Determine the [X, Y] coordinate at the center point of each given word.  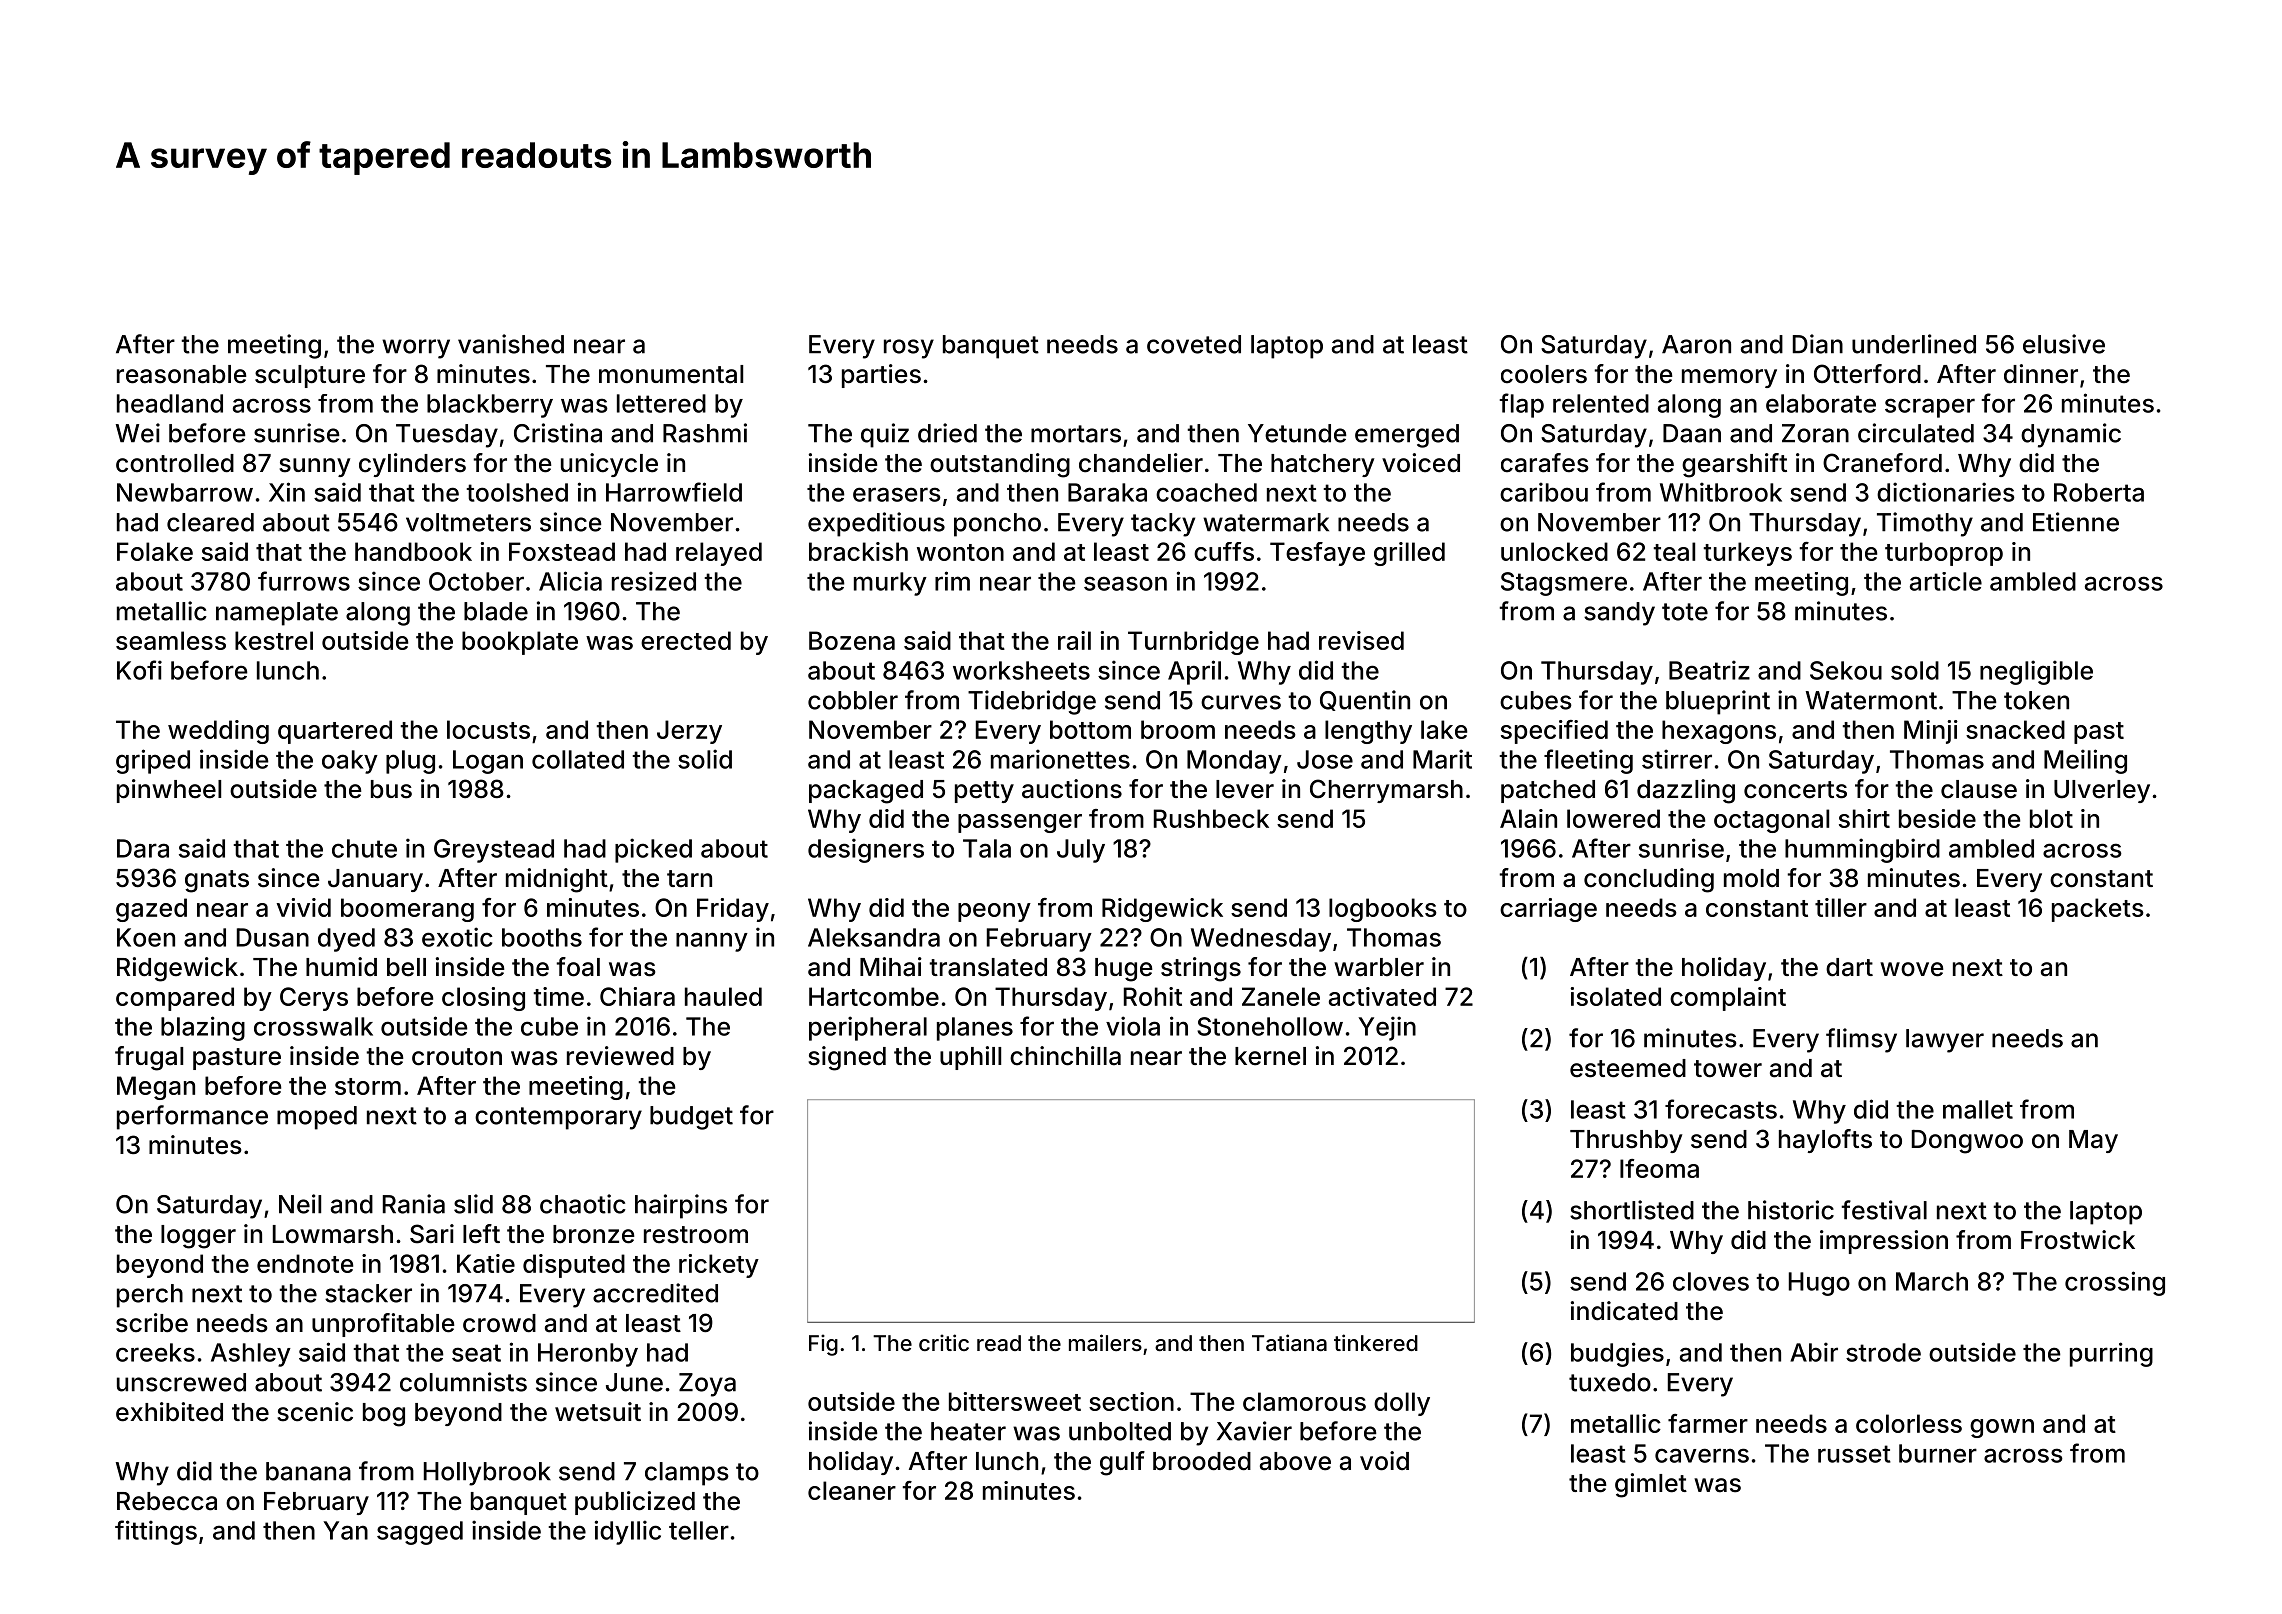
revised [1361, 640]
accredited [655, 1293]
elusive [2064, 344]
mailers [1105, 1343]
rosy [909, 349]
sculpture [310, 376]
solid [705, 759]
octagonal [1771, 821]
